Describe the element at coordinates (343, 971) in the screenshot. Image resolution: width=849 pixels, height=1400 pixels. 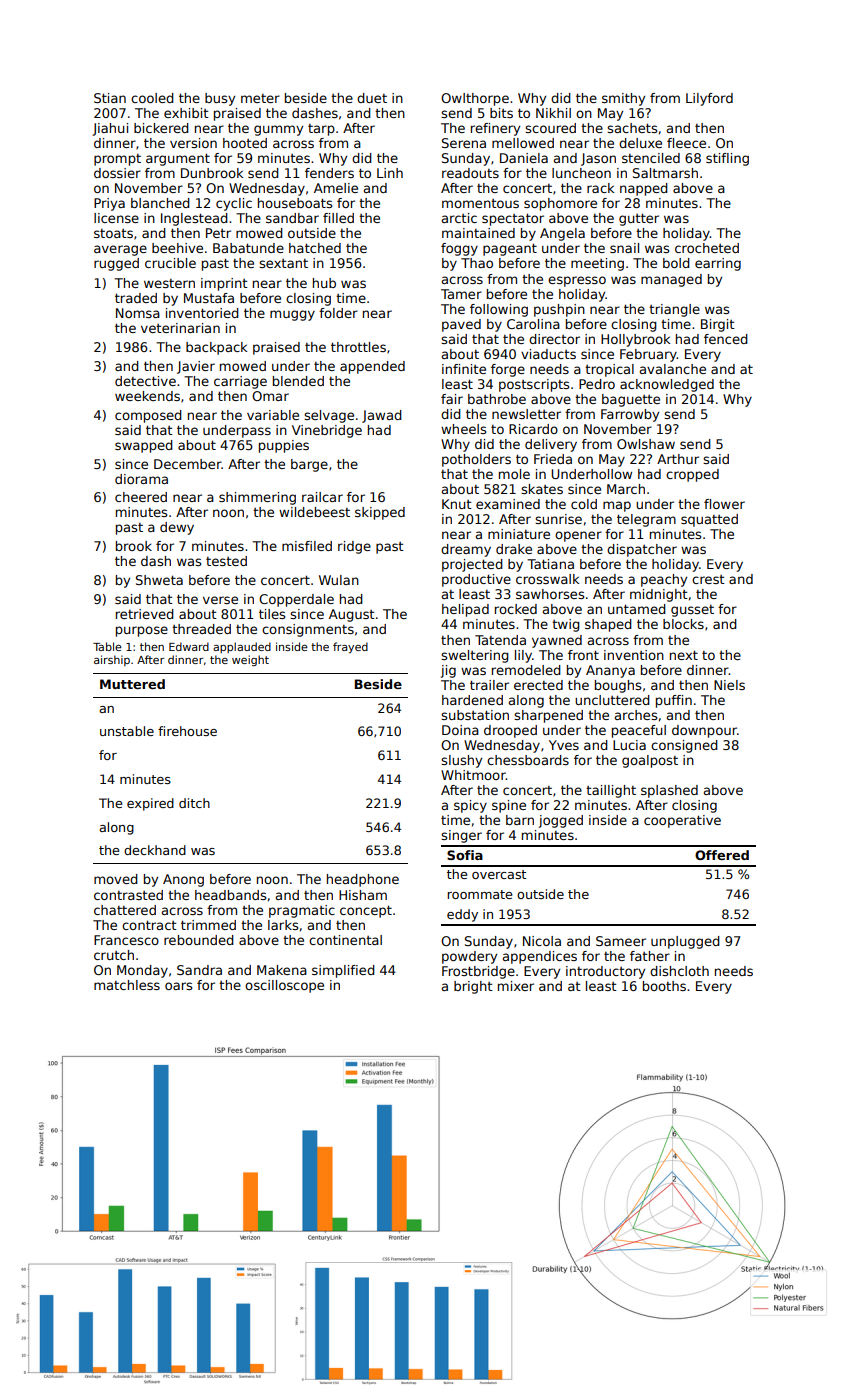
I see `simplified` at that location.
